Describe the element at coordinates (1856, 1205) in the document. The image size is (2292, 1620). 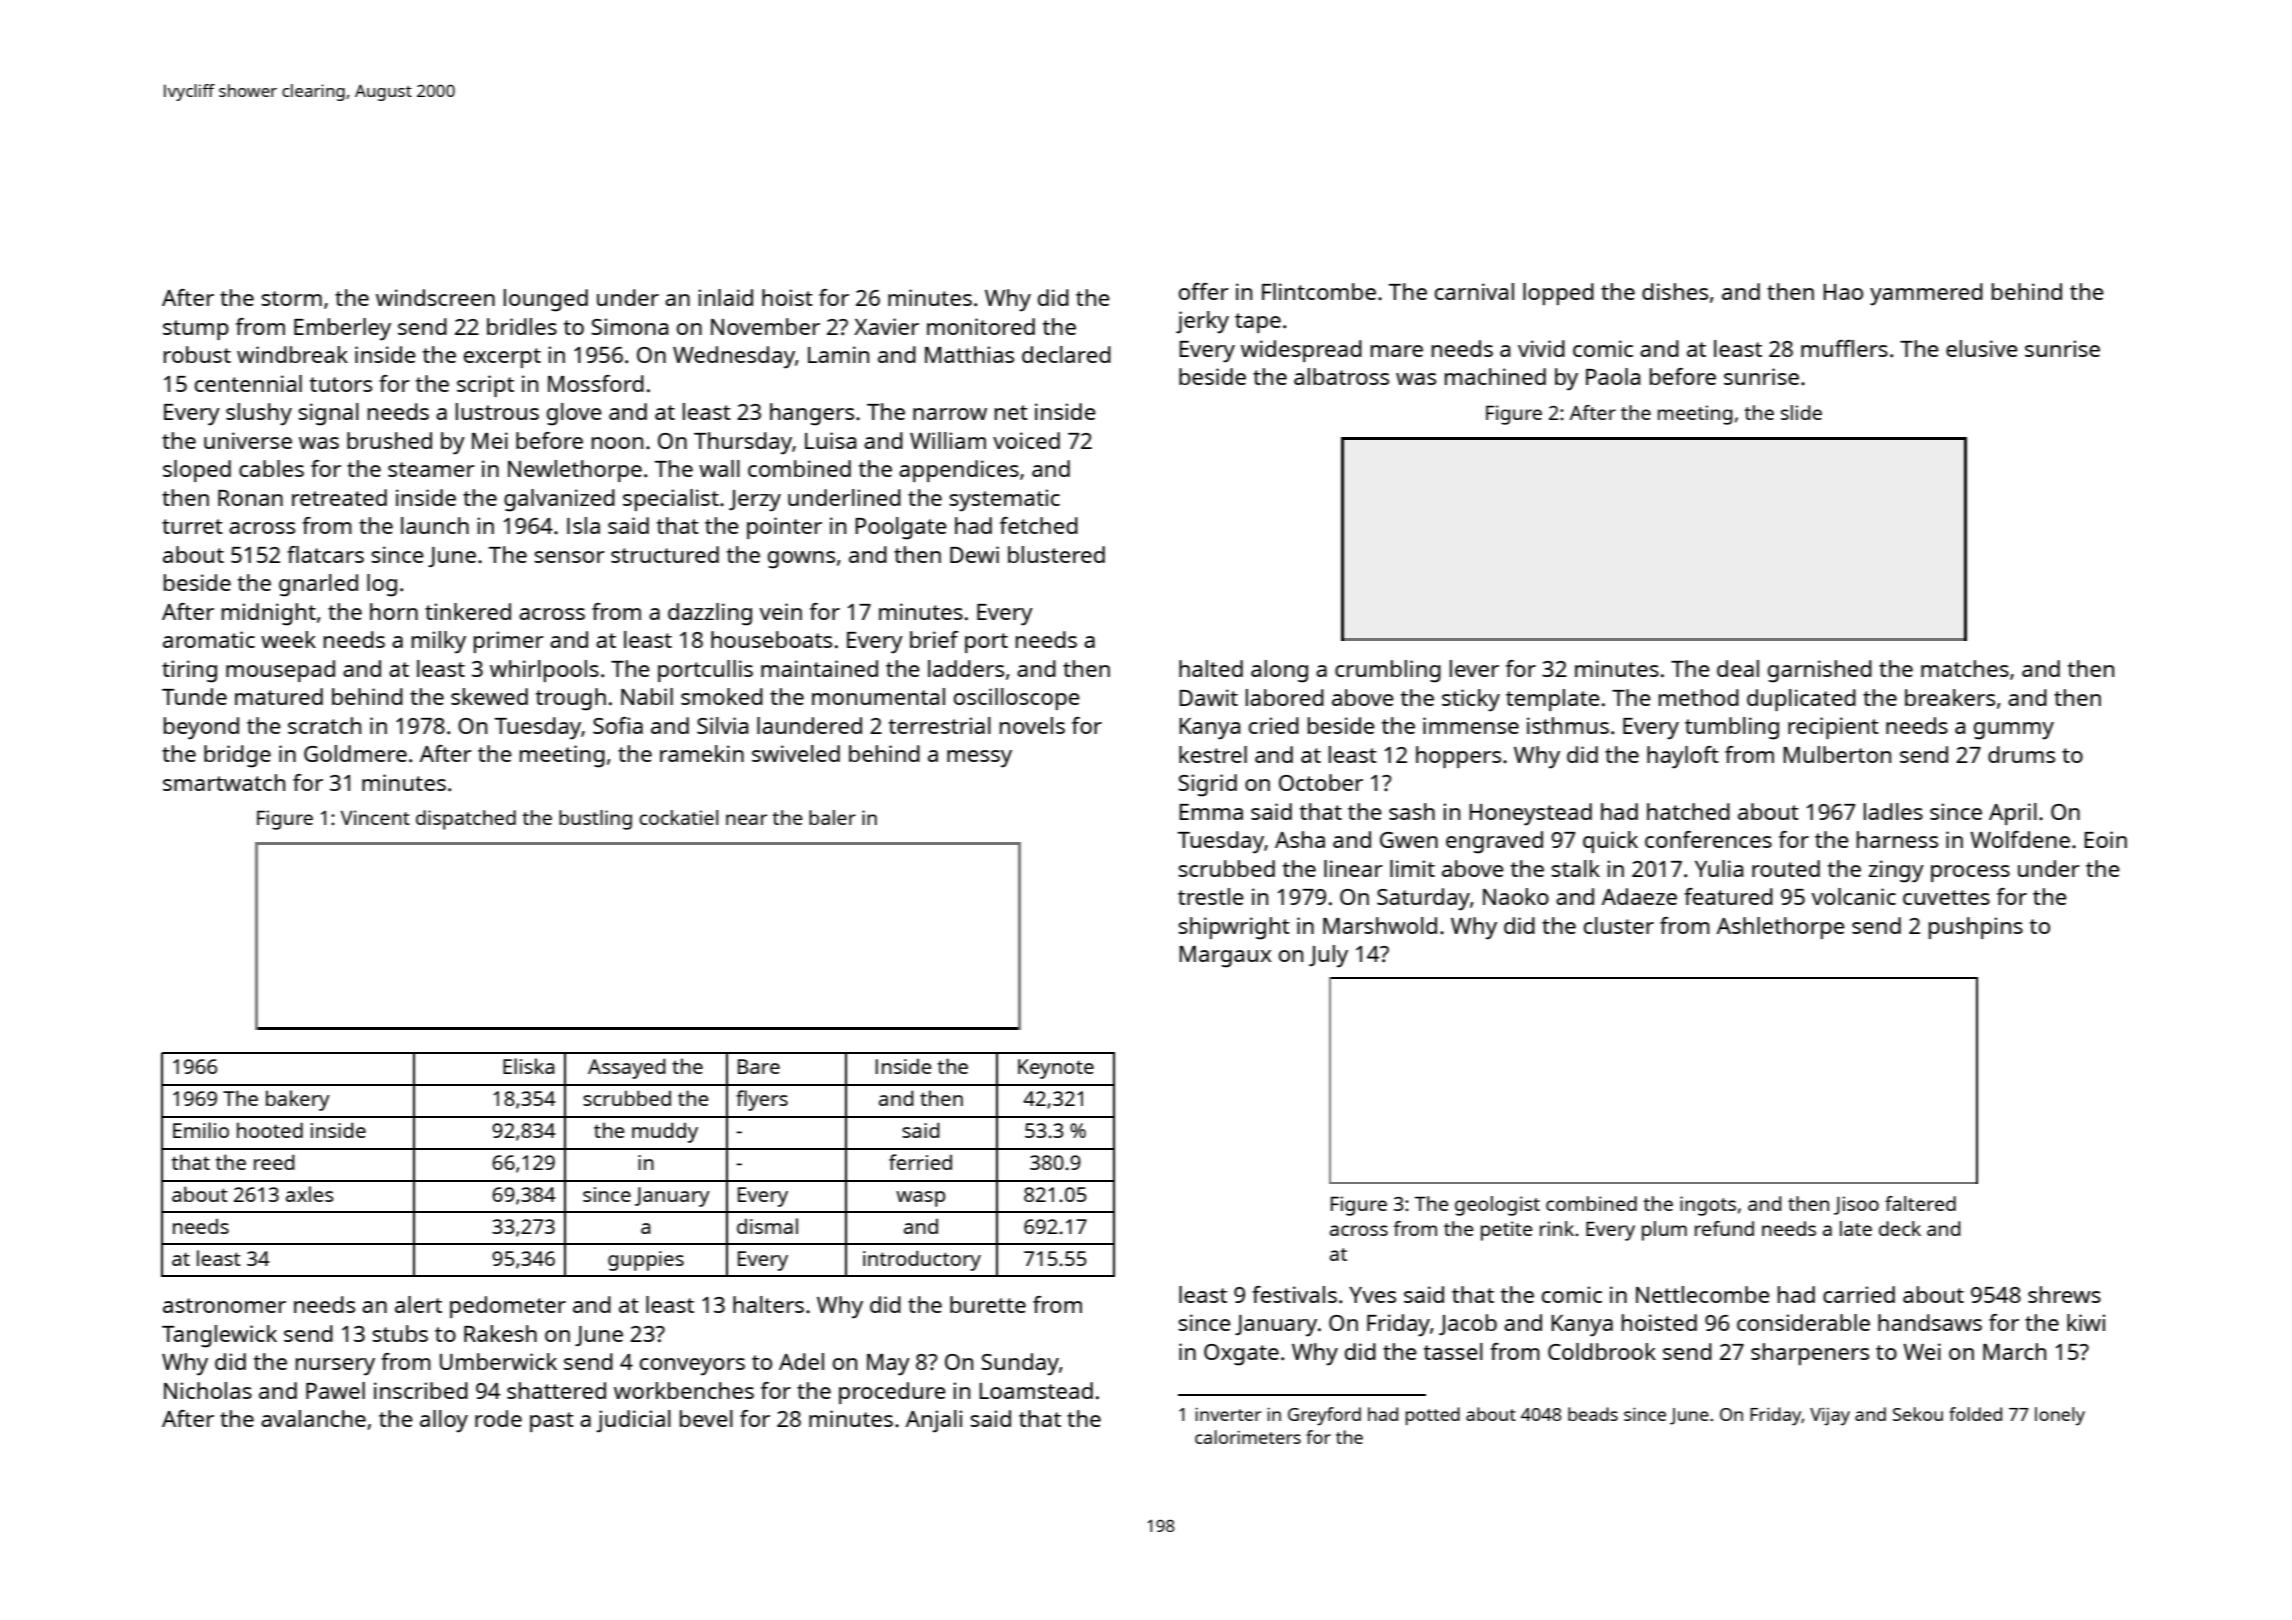
I see `Jisoo` at that location.
